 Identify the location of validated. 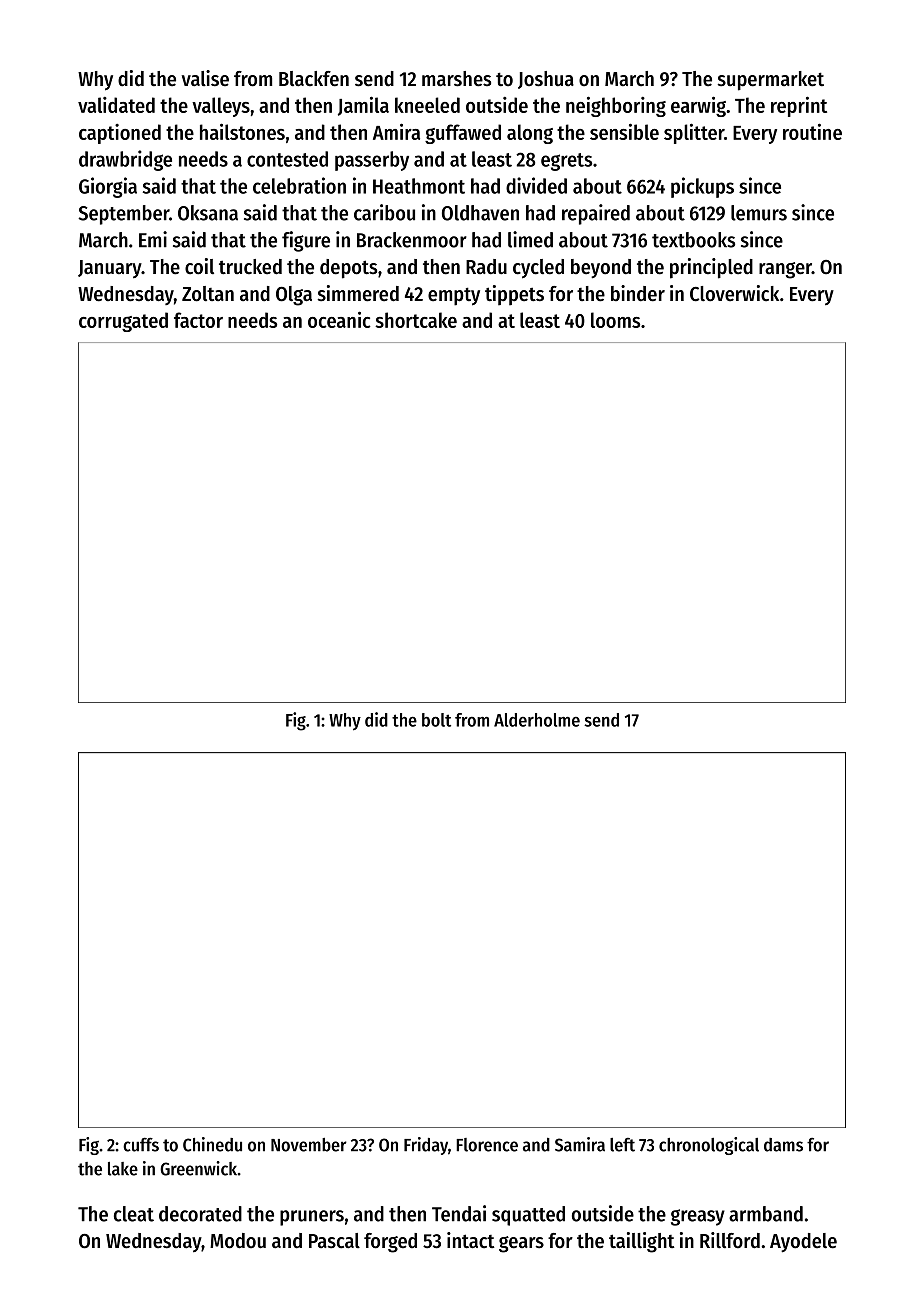
(116, 105).
